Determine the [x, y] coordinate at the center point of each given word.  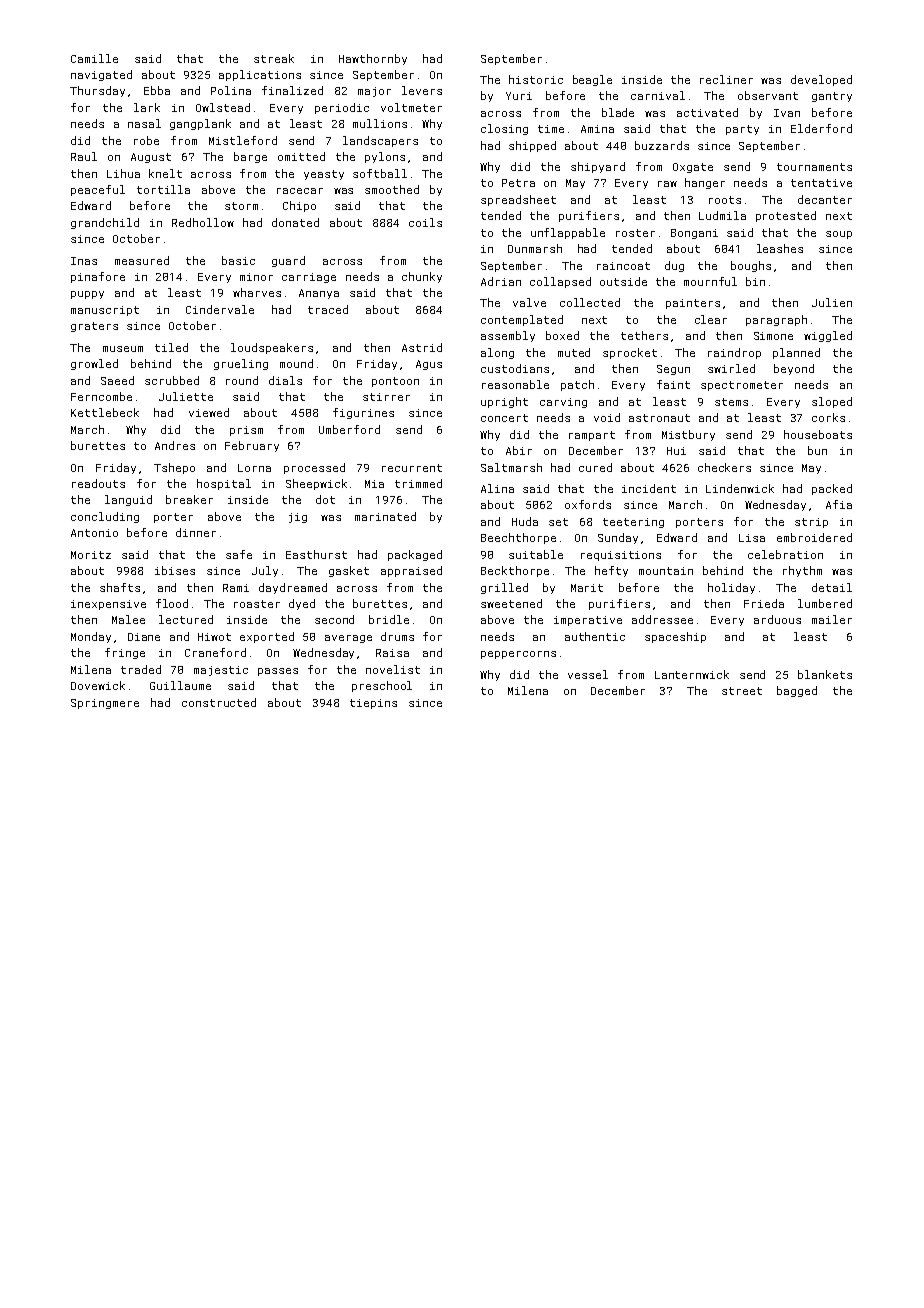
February [252, 446]
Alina [497, 488]
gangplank [200, 124]
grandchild [105, 223]
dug [674, 266]
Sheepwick [316, 484]
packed [832, 489]
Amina [597, 129]
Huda [525, 521]
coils [425, 222]
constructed [219, 702]
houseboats [818, 434]
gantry [832, 97]
